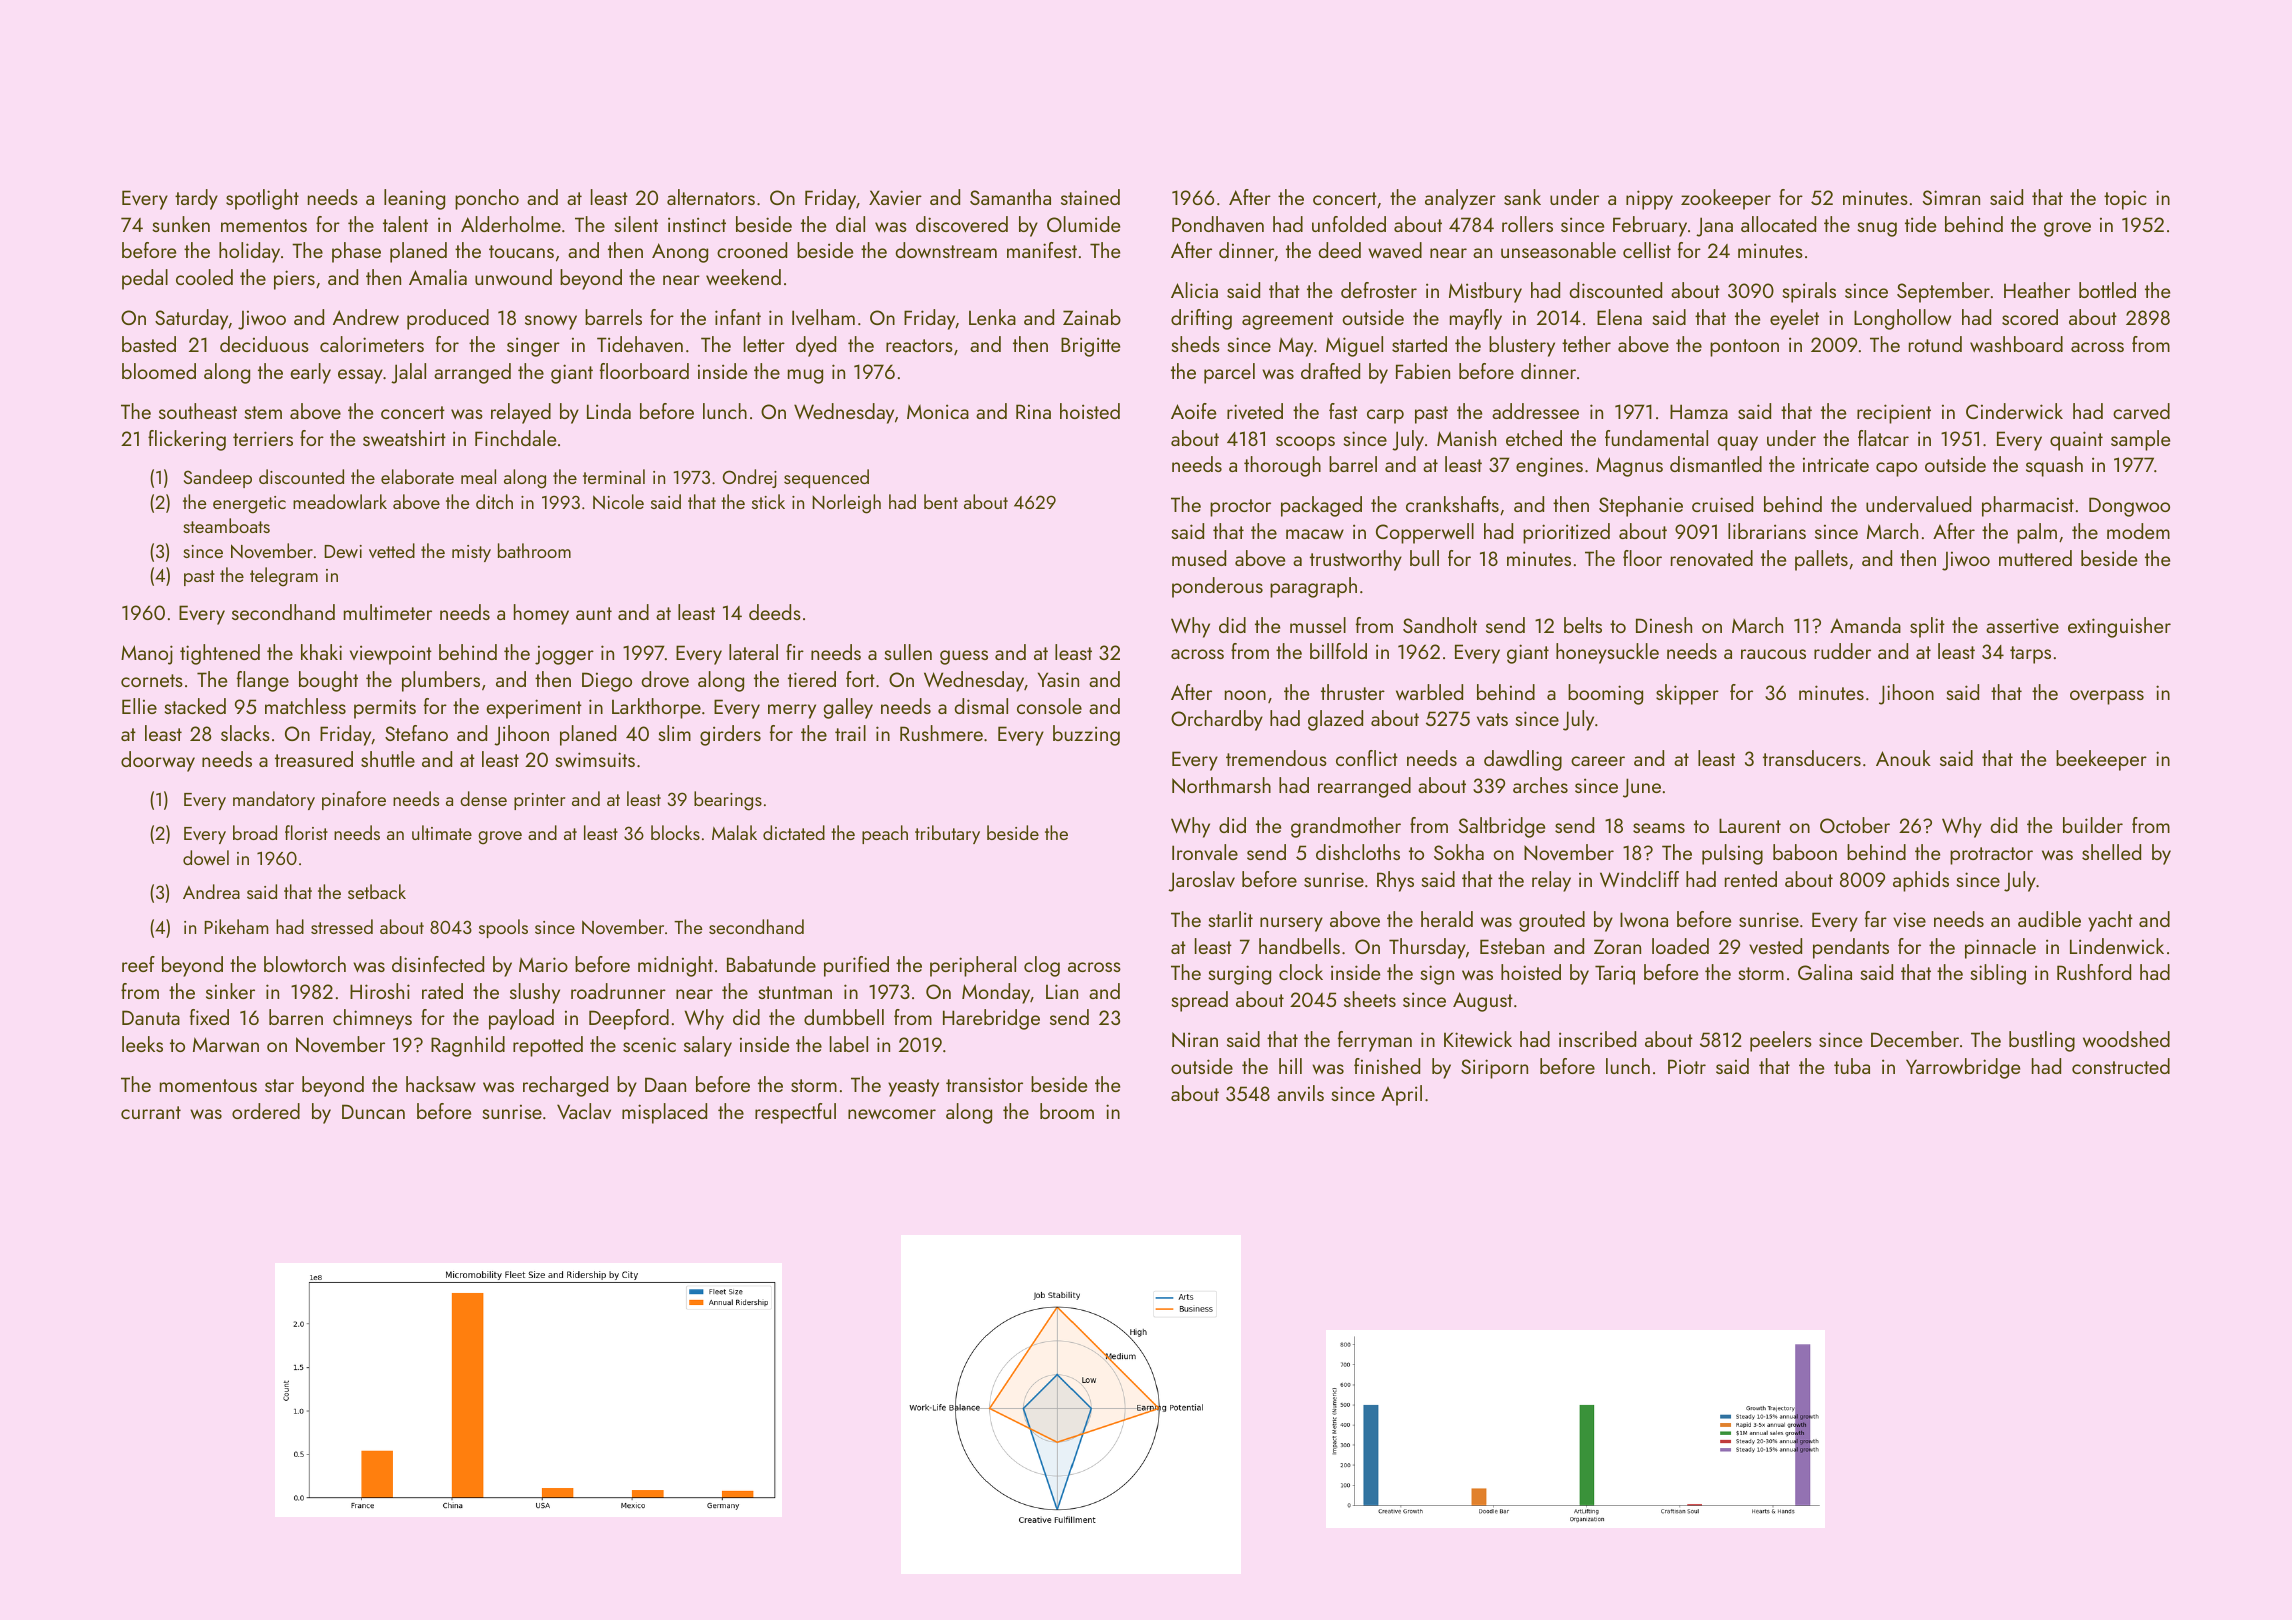  Describe the element at coordinates (1291, 924) in the page. I see `nursery` at that location.
